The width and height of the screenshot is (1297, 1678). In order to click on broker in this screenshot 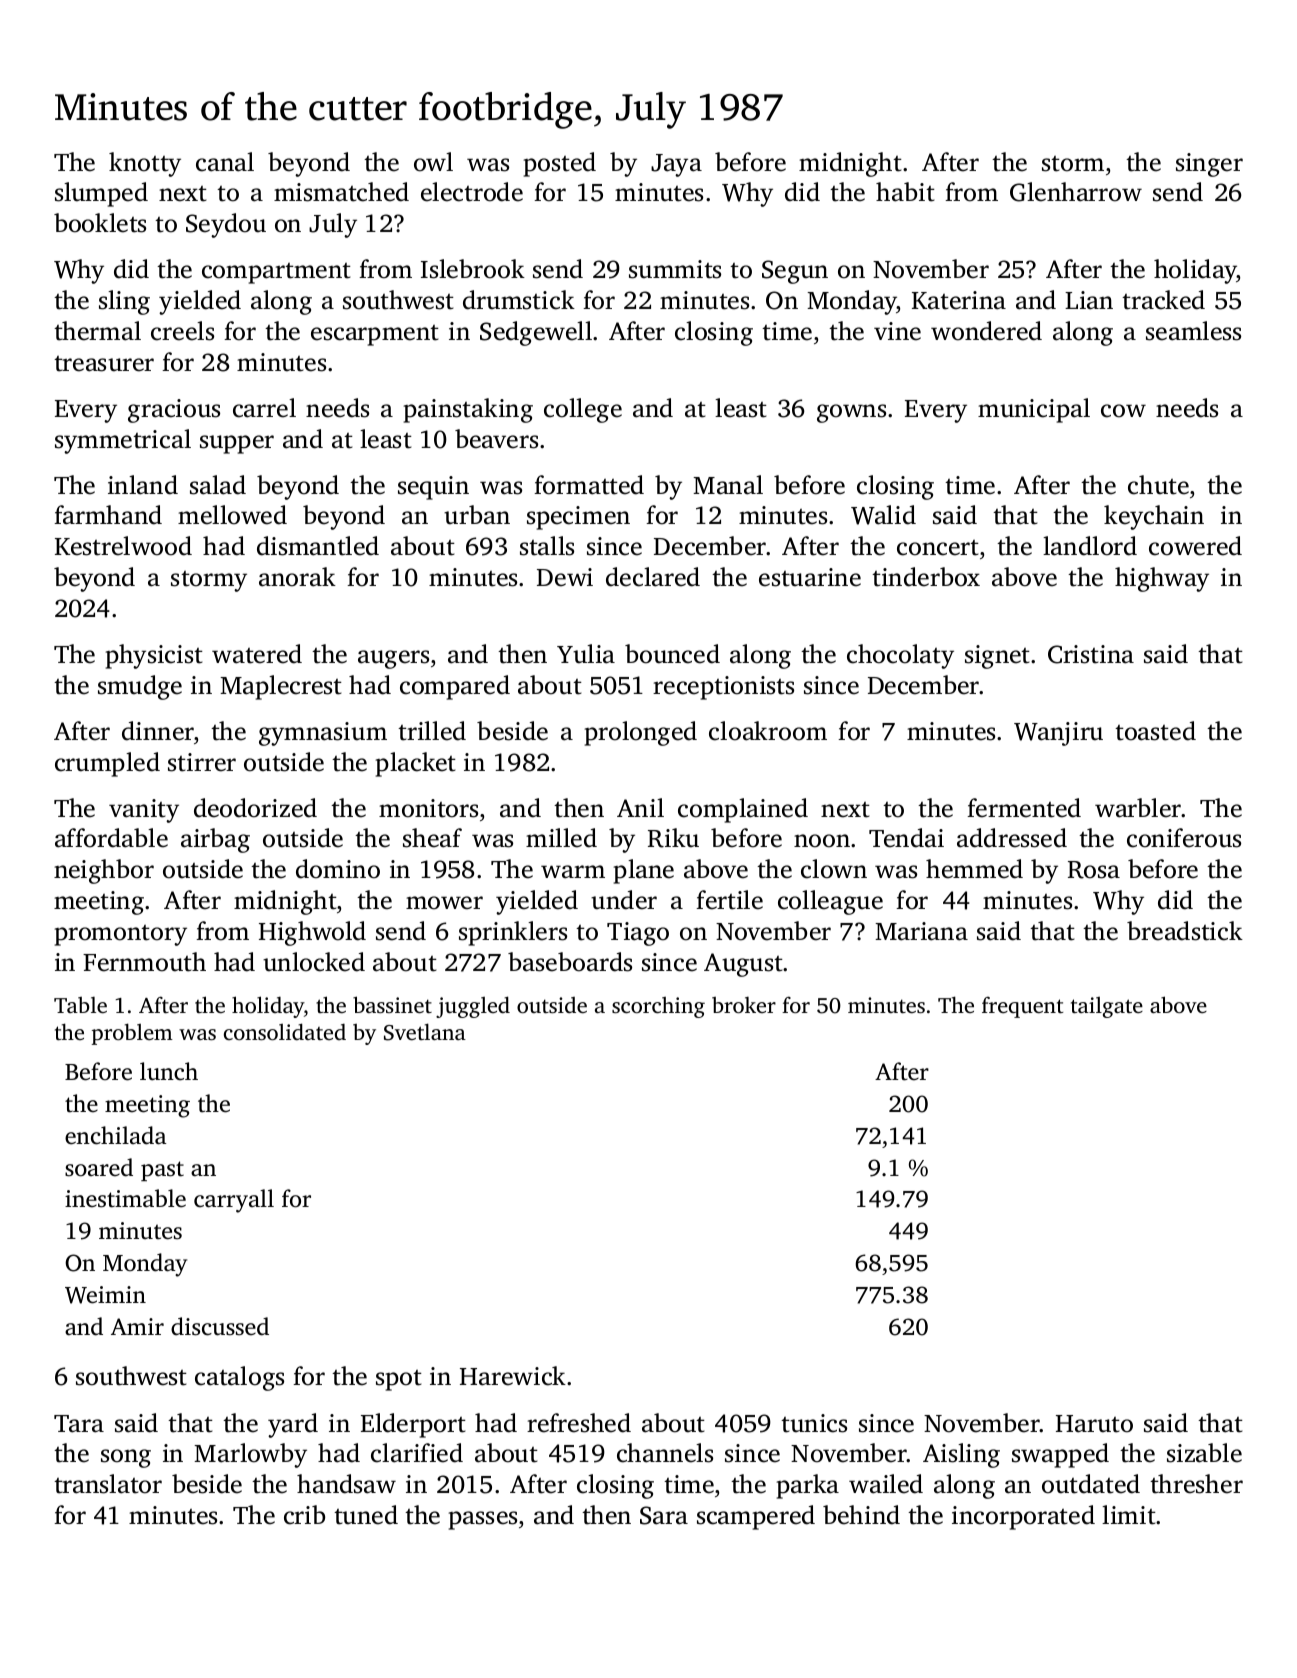, I will do `click(744, 1005)`.
